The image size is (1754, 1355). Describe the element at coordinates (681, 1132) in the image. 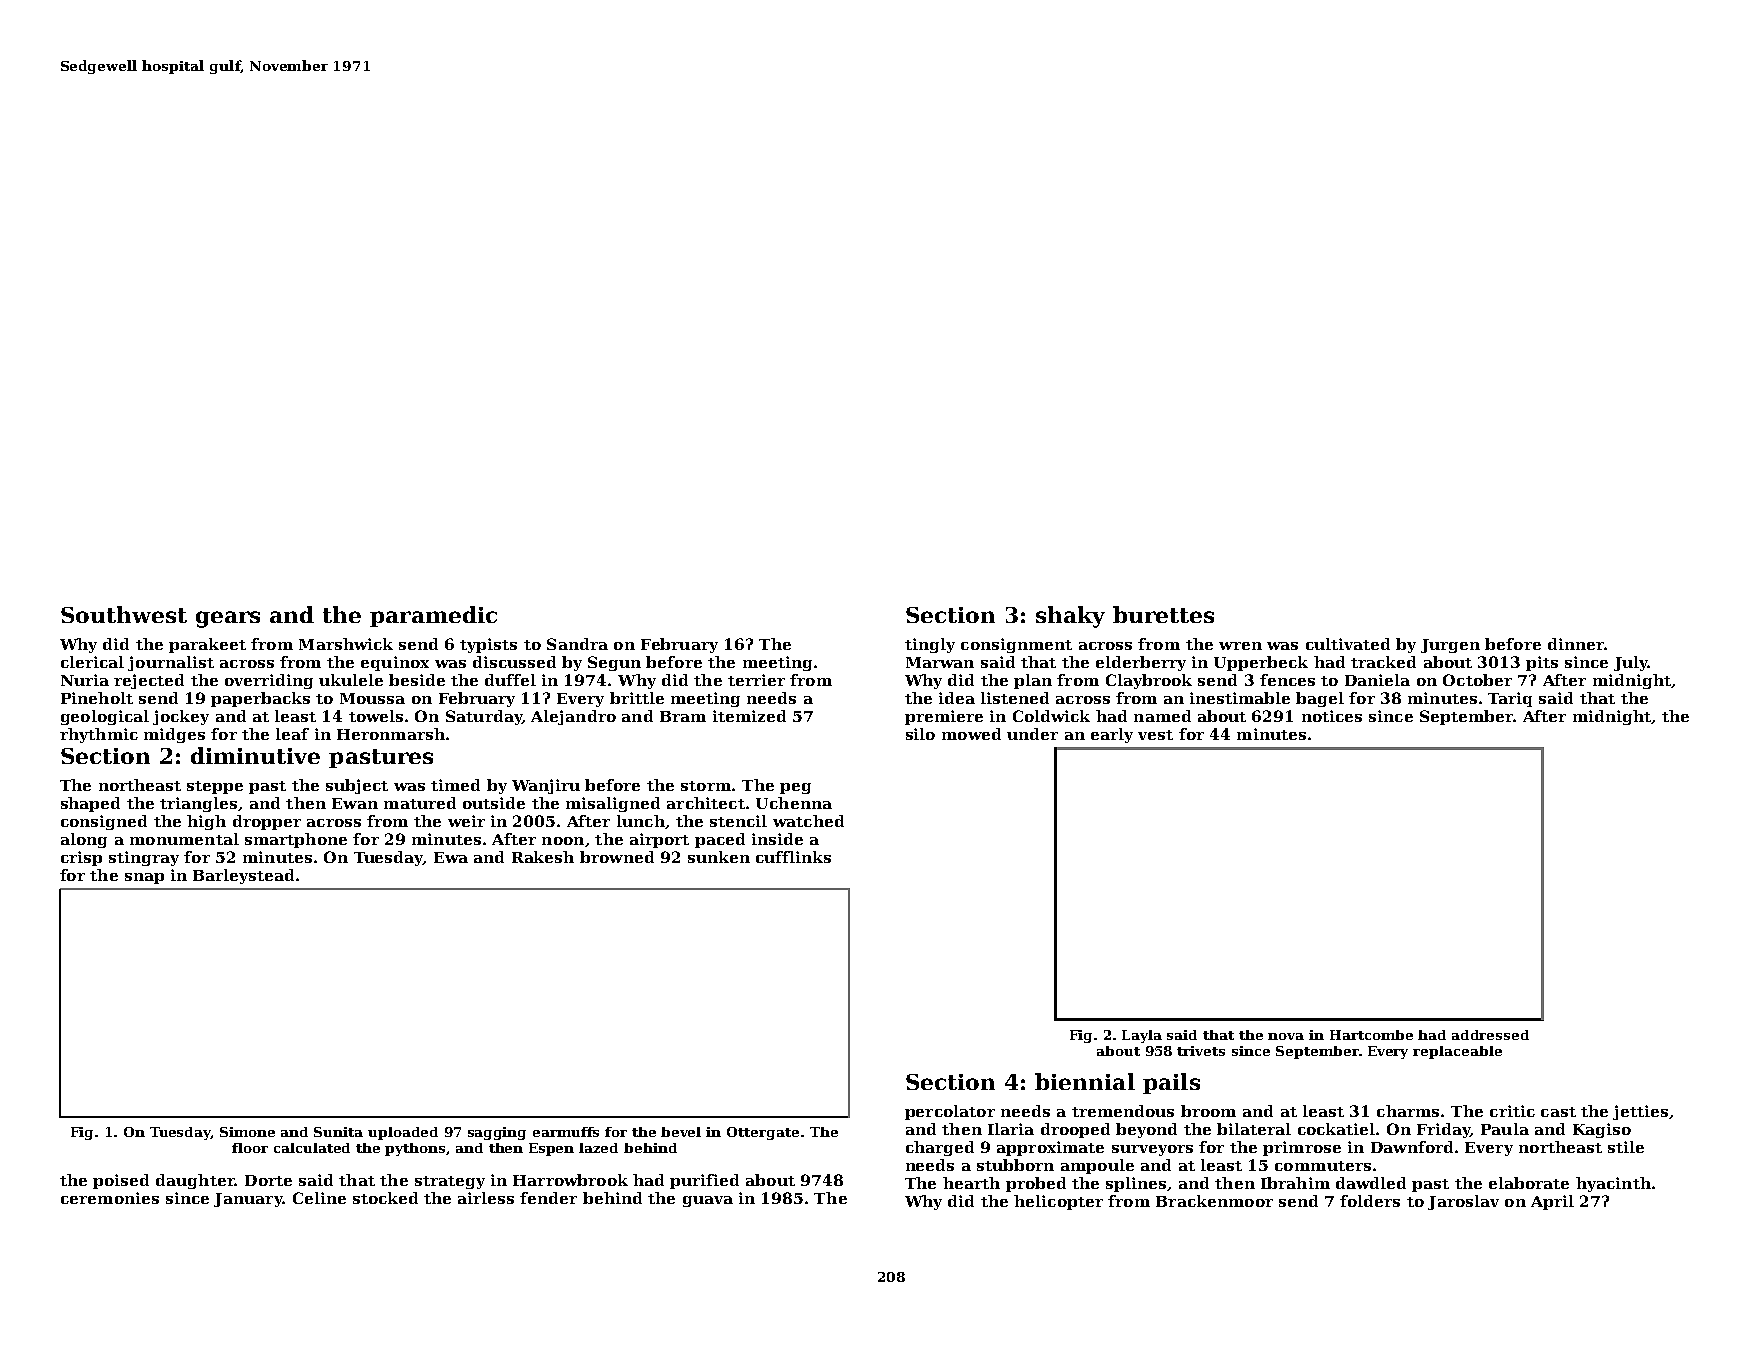

I see `bevel` at that location.
